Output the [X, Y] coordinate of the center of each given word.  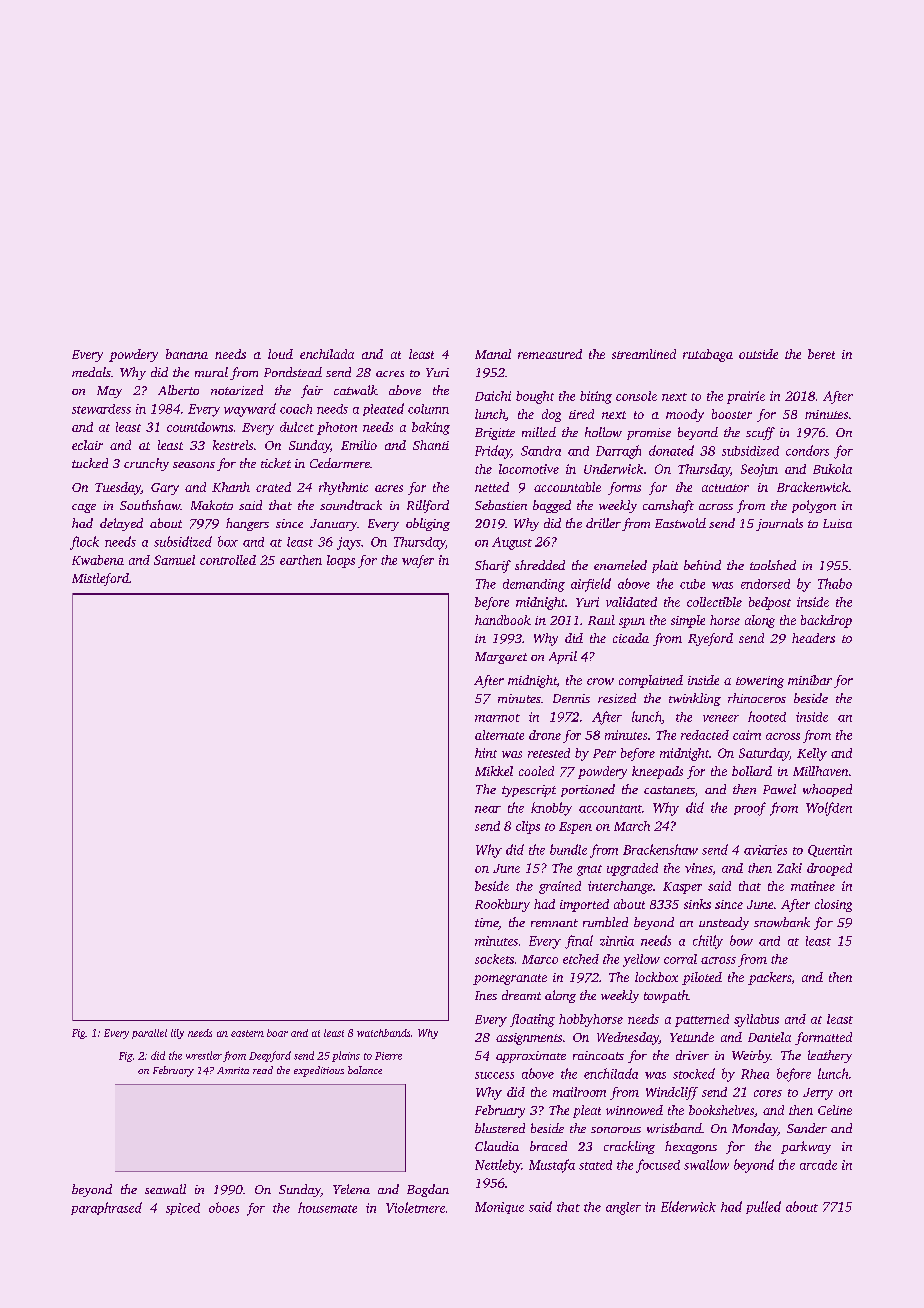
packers [769, 978]
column [428, 409]
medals [91, 372]
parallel [149, 1034]
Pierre [388, 1056]
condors [807, 450]
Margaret [501, 658]
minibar [810, 680]
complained [651, 681]
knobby [551, 809]
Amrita [233, 1070]
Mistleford [100, 579]
